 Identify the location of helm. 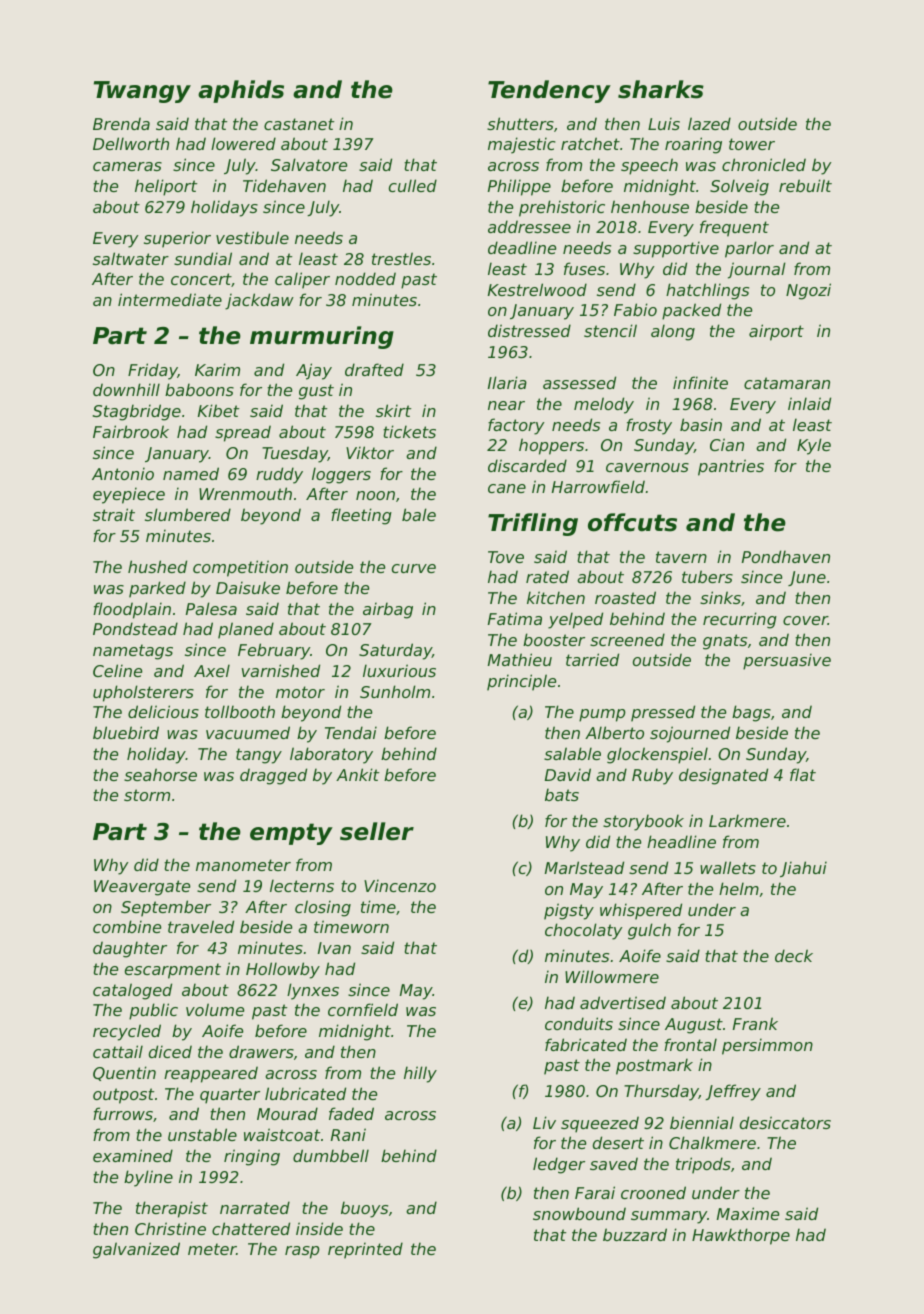
(739, 888).
